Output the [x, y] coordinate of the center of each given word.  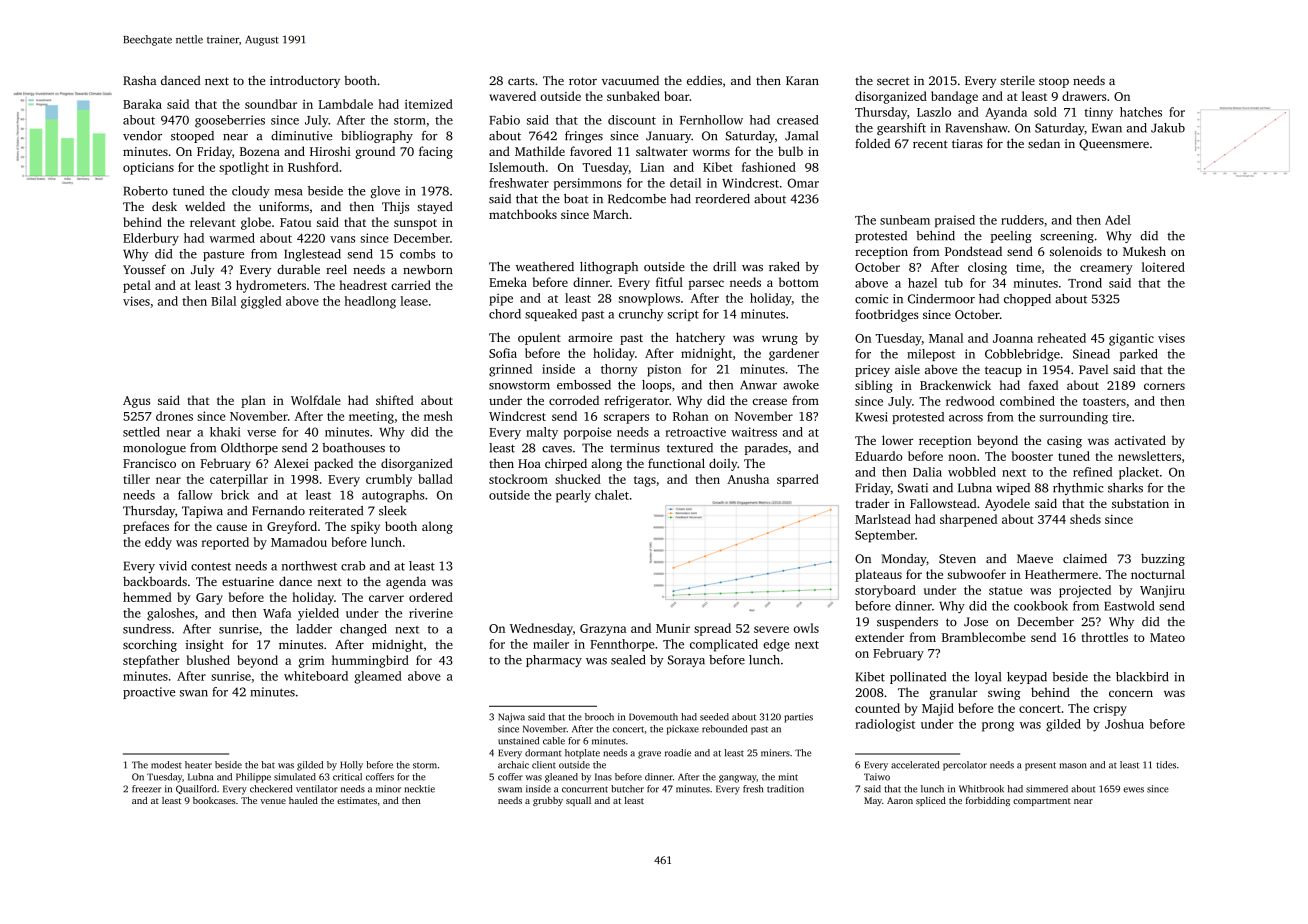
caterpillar [239, 480]
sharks [1125, 488]
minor [388, 789]
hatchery [700, 338]
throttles [1105, 637]
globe [256, 223]
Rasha [139, 80]
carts [521, 81]
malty [542, 433]
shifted [395, 400]
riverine [431, 613]
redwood [970, 401]
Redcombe [637, 199]
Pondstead [973, 251]
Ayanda [1006, 113]
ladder [314, 629]
